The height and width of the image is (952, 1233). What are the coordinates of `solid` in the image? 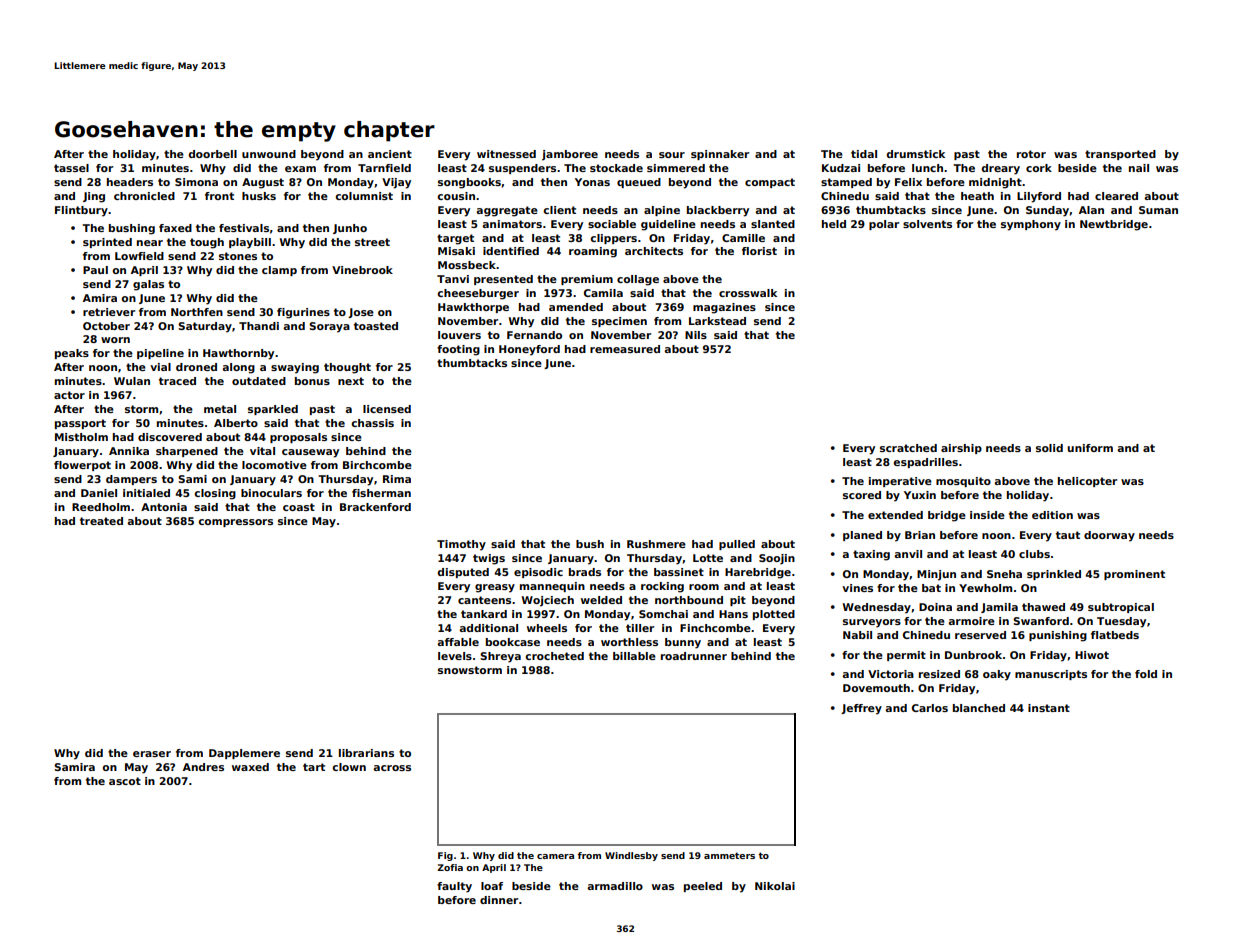 It's located at (1049, 448).
